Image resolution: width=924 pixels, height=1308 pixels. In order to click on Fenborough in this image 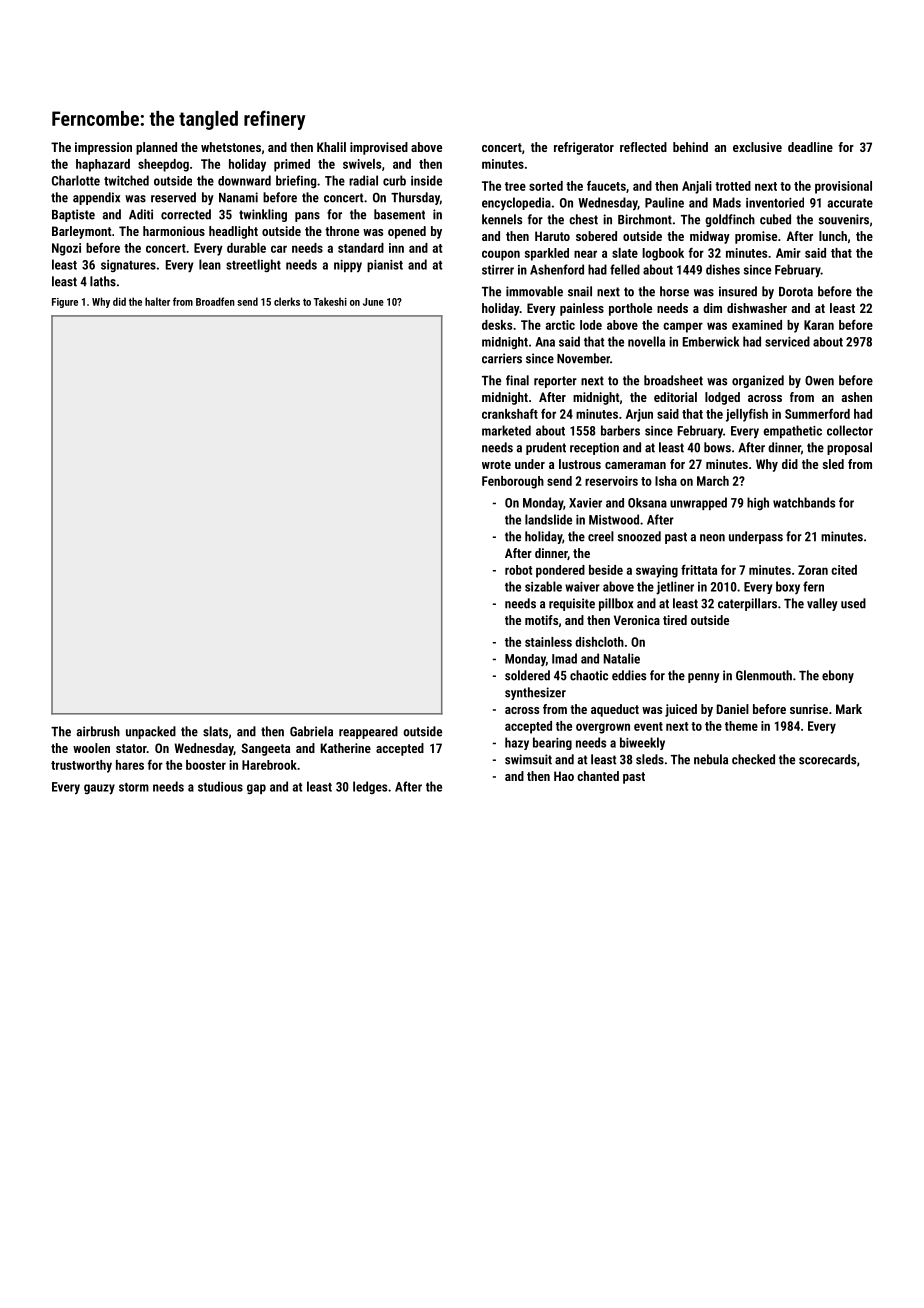, I will do `click(513, 482)`.
